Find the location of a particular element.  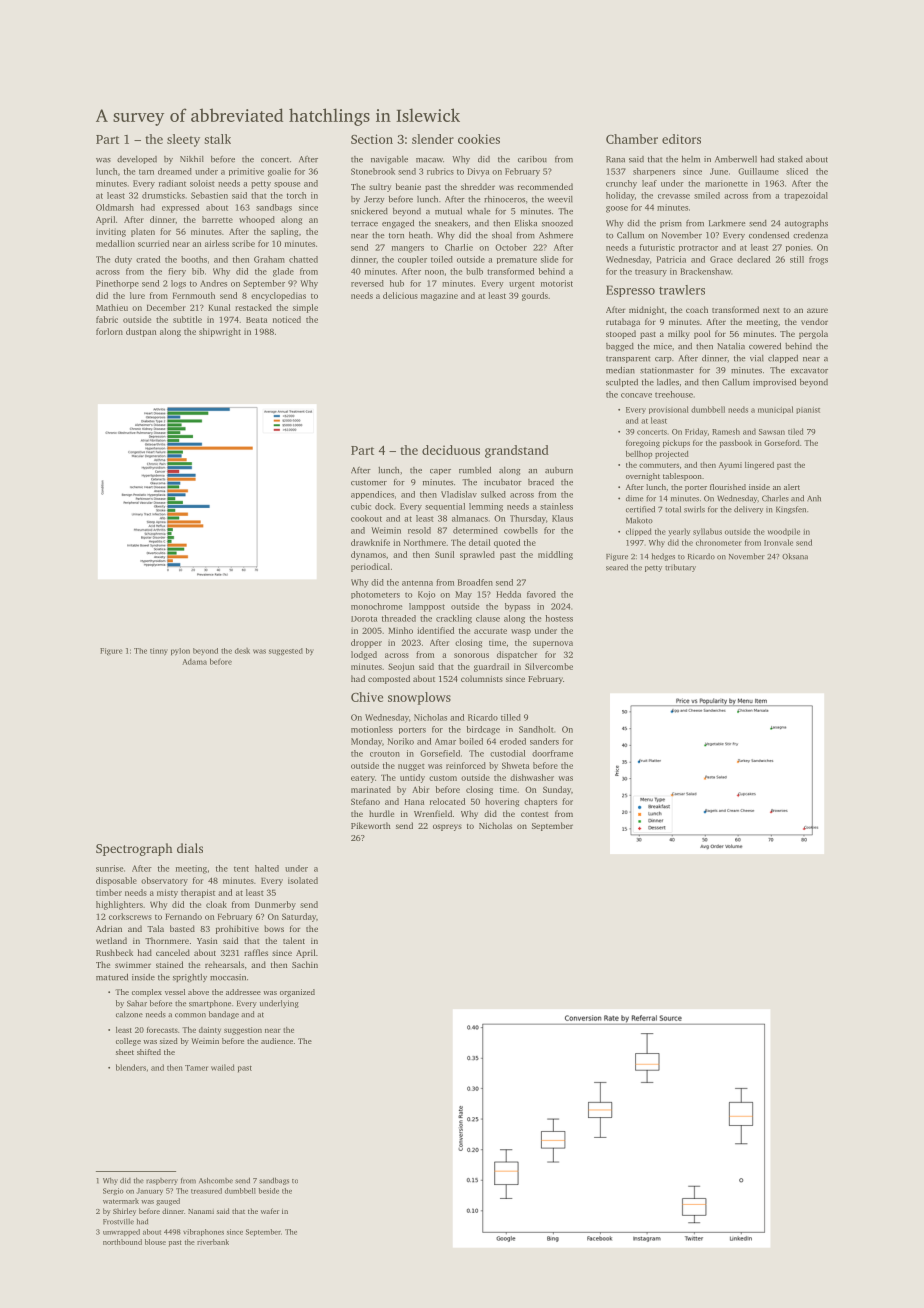

Sergio is located at coordinates (113, 1191).
